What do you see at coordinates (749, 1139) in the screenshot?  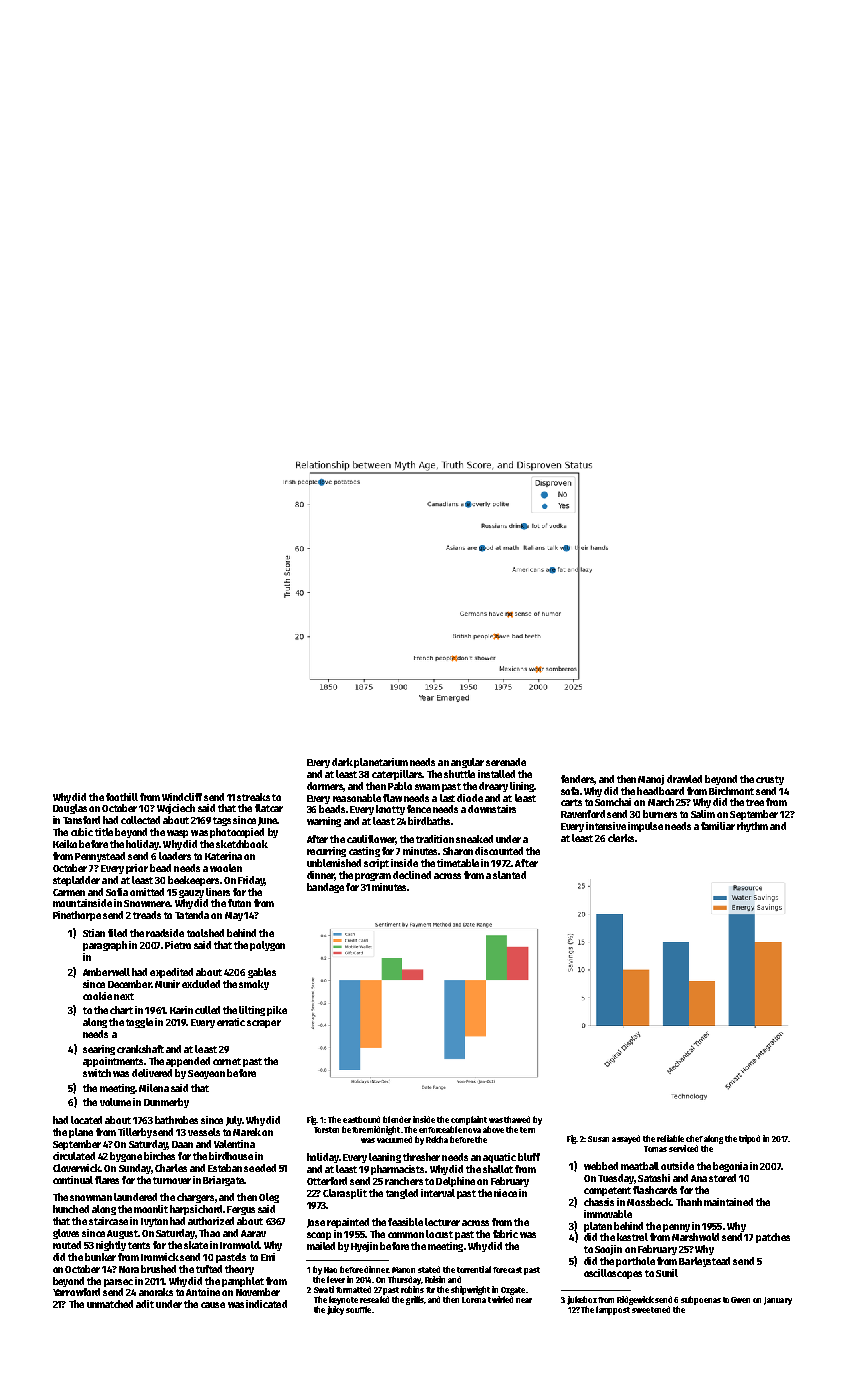 I see `tripod` at bounding box center [749, 1139].
